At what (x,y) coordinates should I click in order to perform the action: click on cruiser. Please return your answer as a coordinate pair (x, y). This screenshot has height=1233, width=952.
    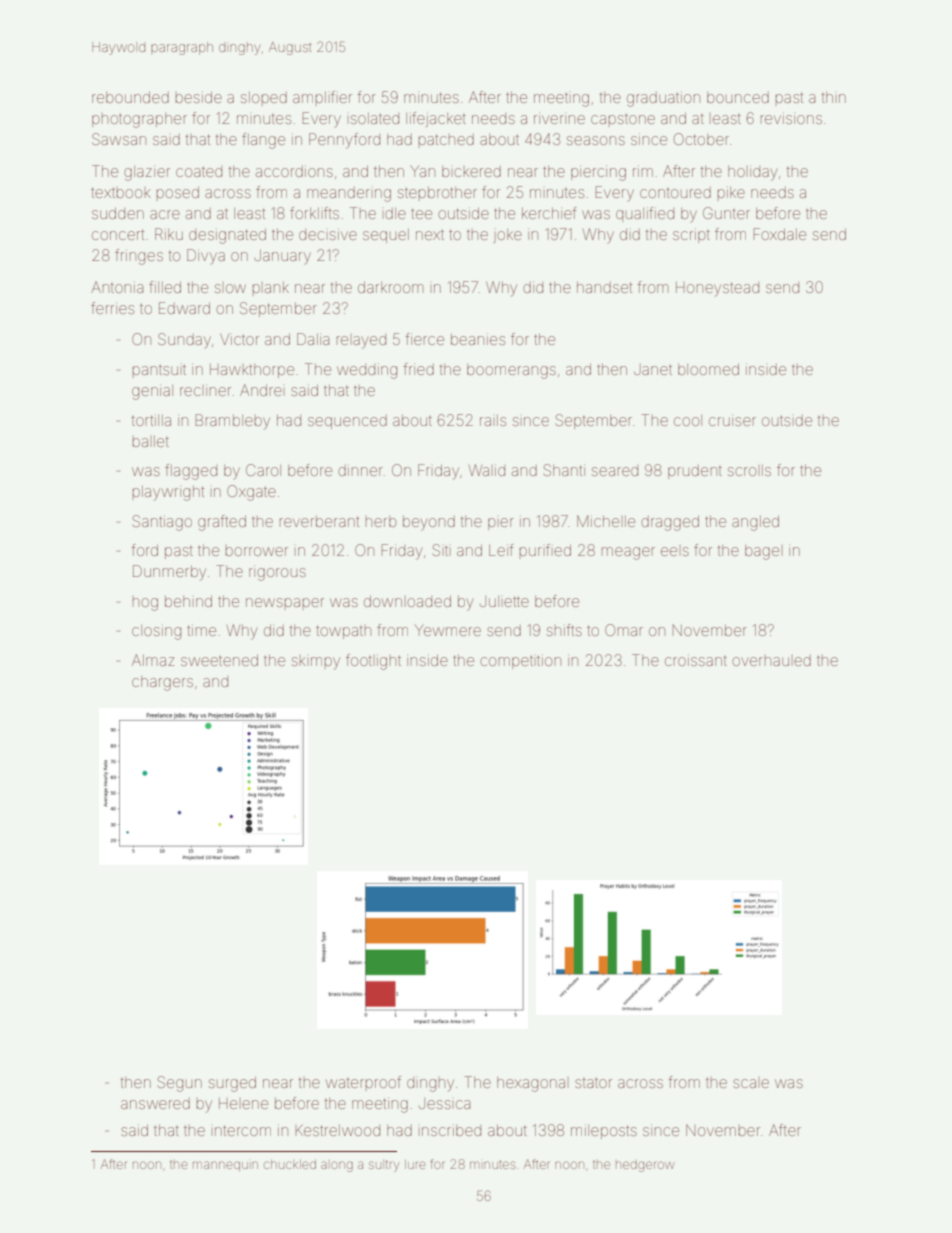
    Looking at the image, I should click on (732, 421).
